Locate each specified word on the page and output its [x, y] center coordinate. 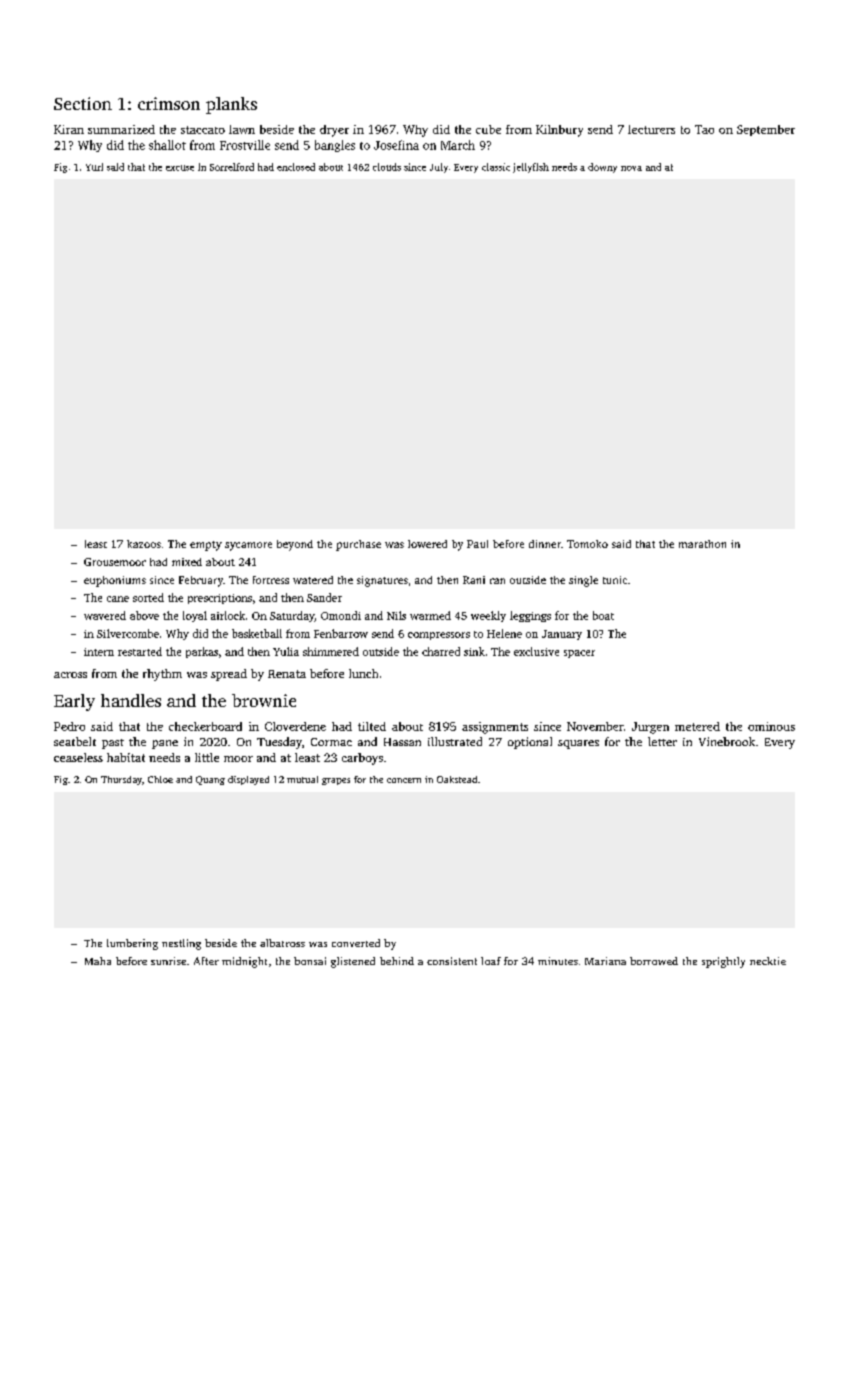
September [766, 130]
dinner [545, 544]
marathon [702, 544]
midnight [244, 962]
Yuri [94, 167]
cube [488, 129]
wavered [105, 615]
